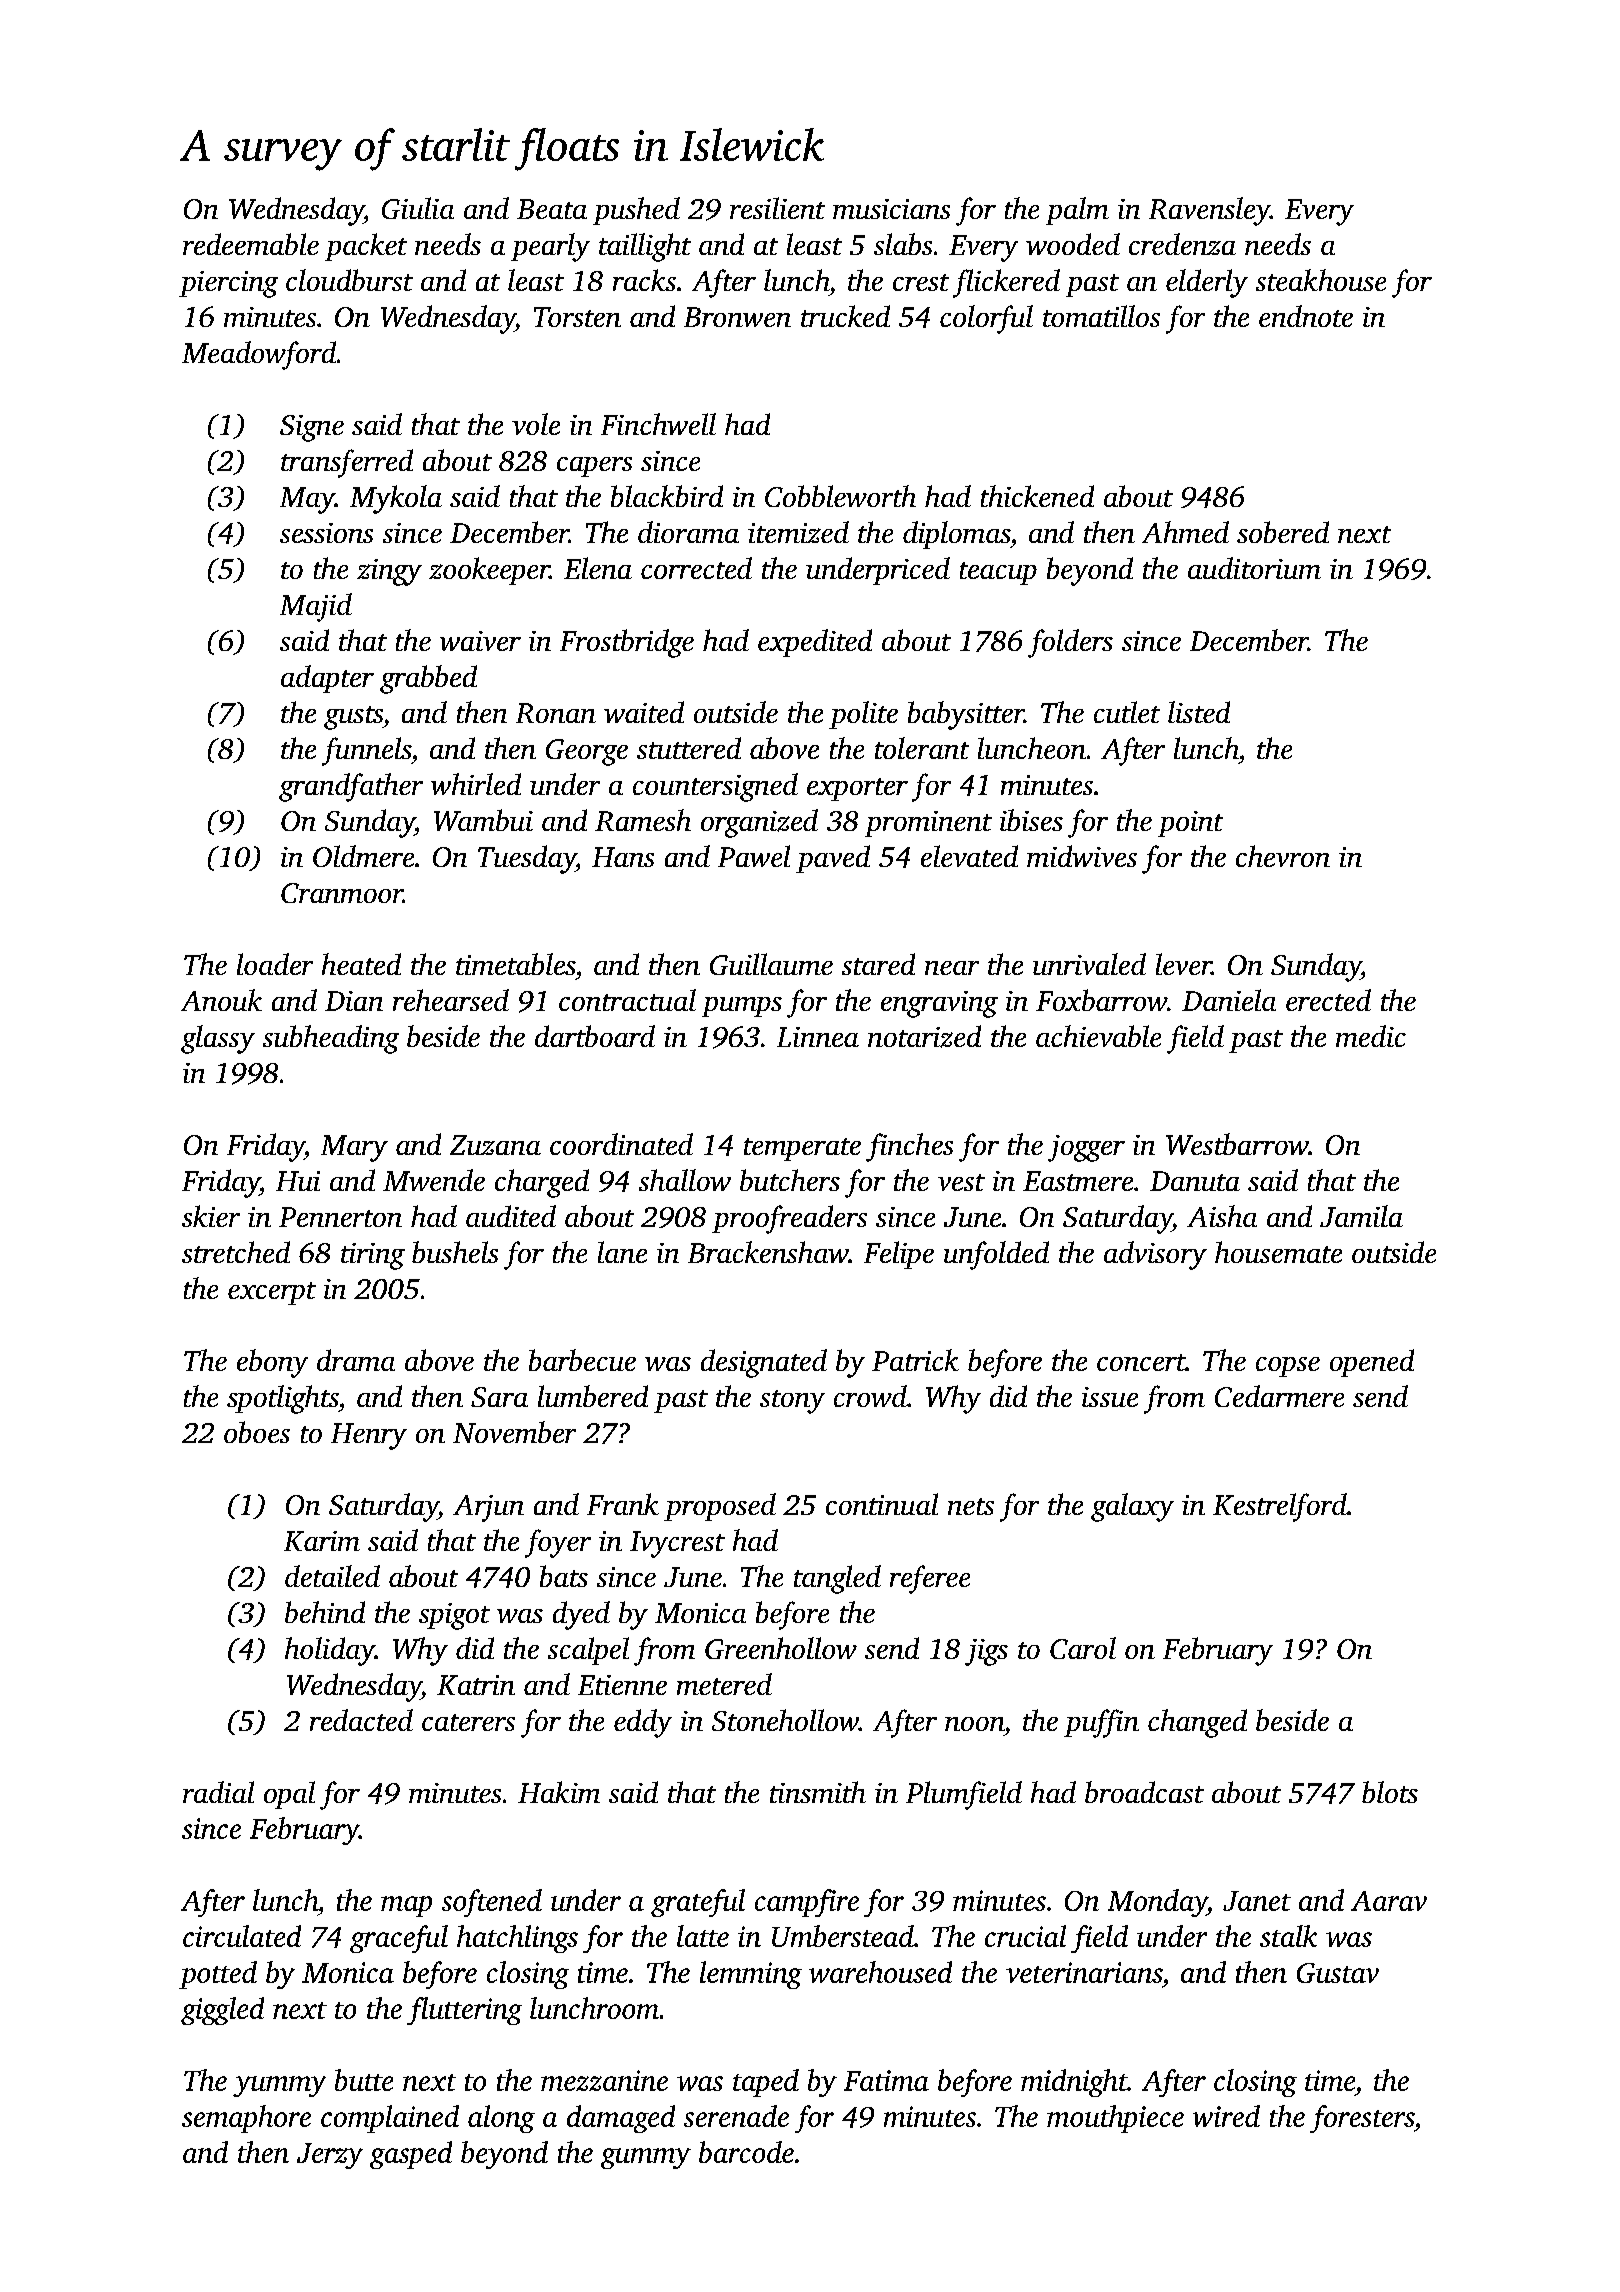  What do you see at coordinates (1278, 1252) in the document?
I see `housemate` at bounding box center [1278, 1252].
